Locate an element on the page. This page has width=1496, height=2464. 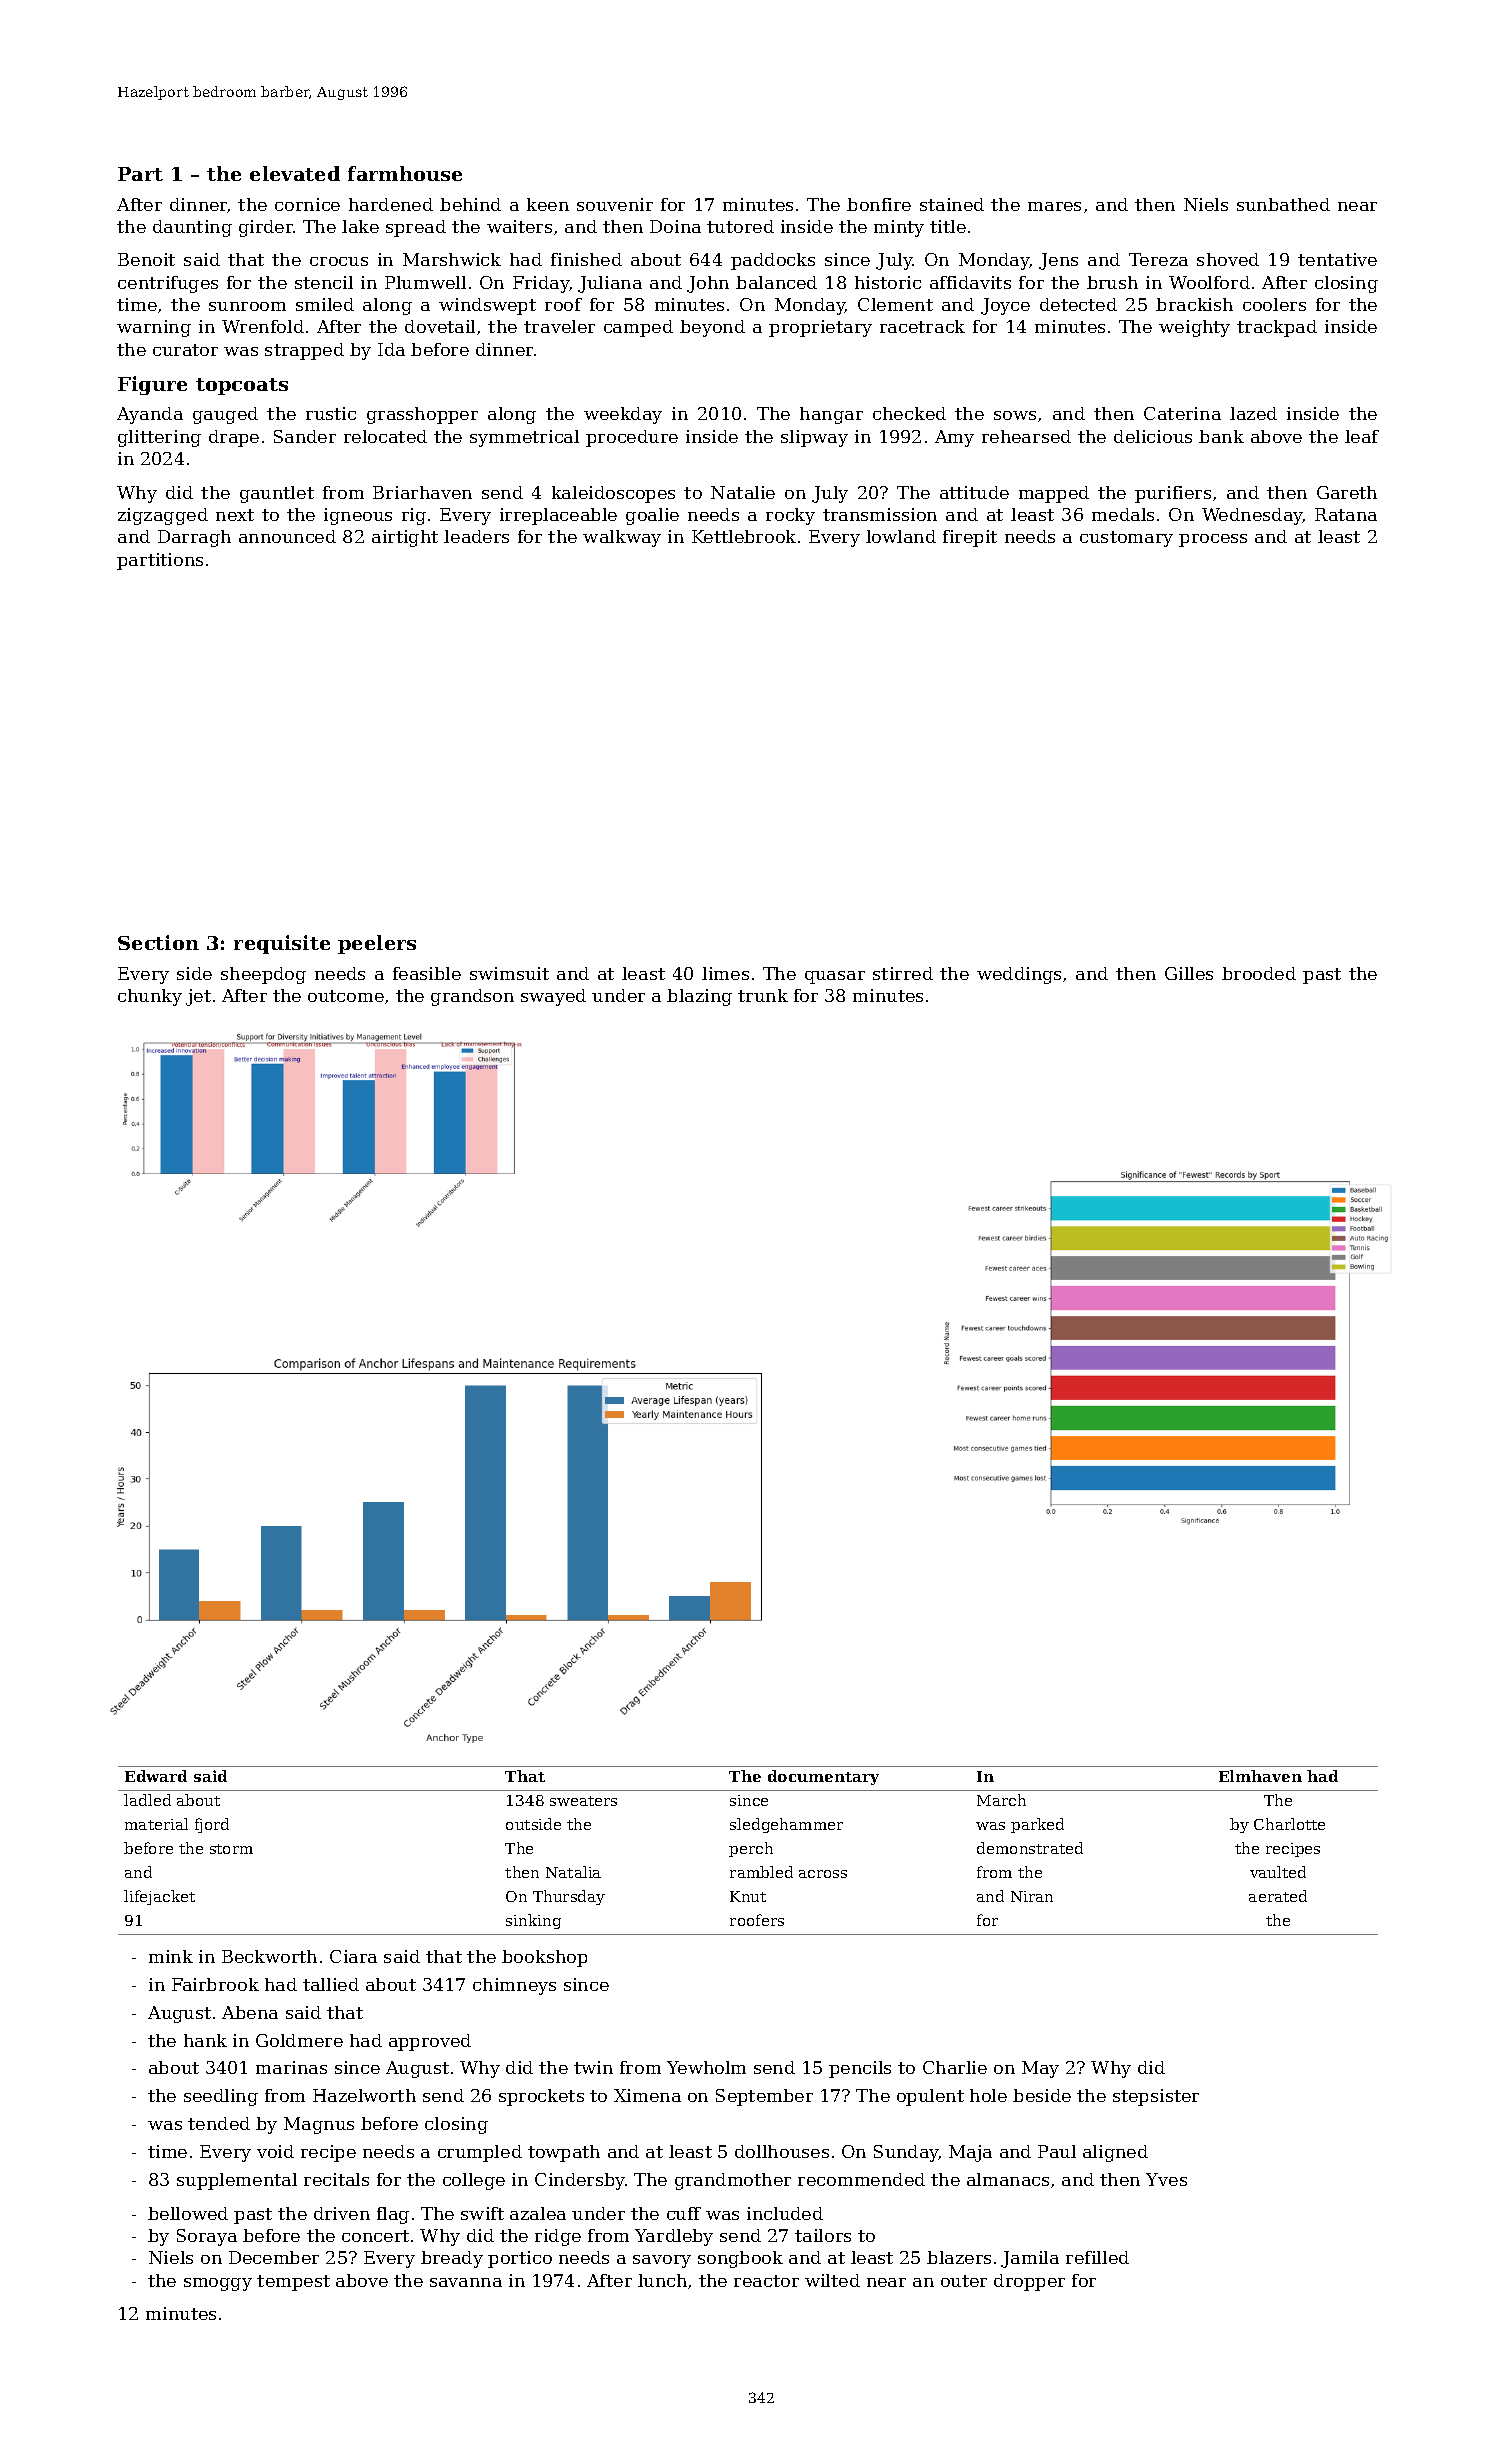
bonfire is located at coordinates (879, 204).
